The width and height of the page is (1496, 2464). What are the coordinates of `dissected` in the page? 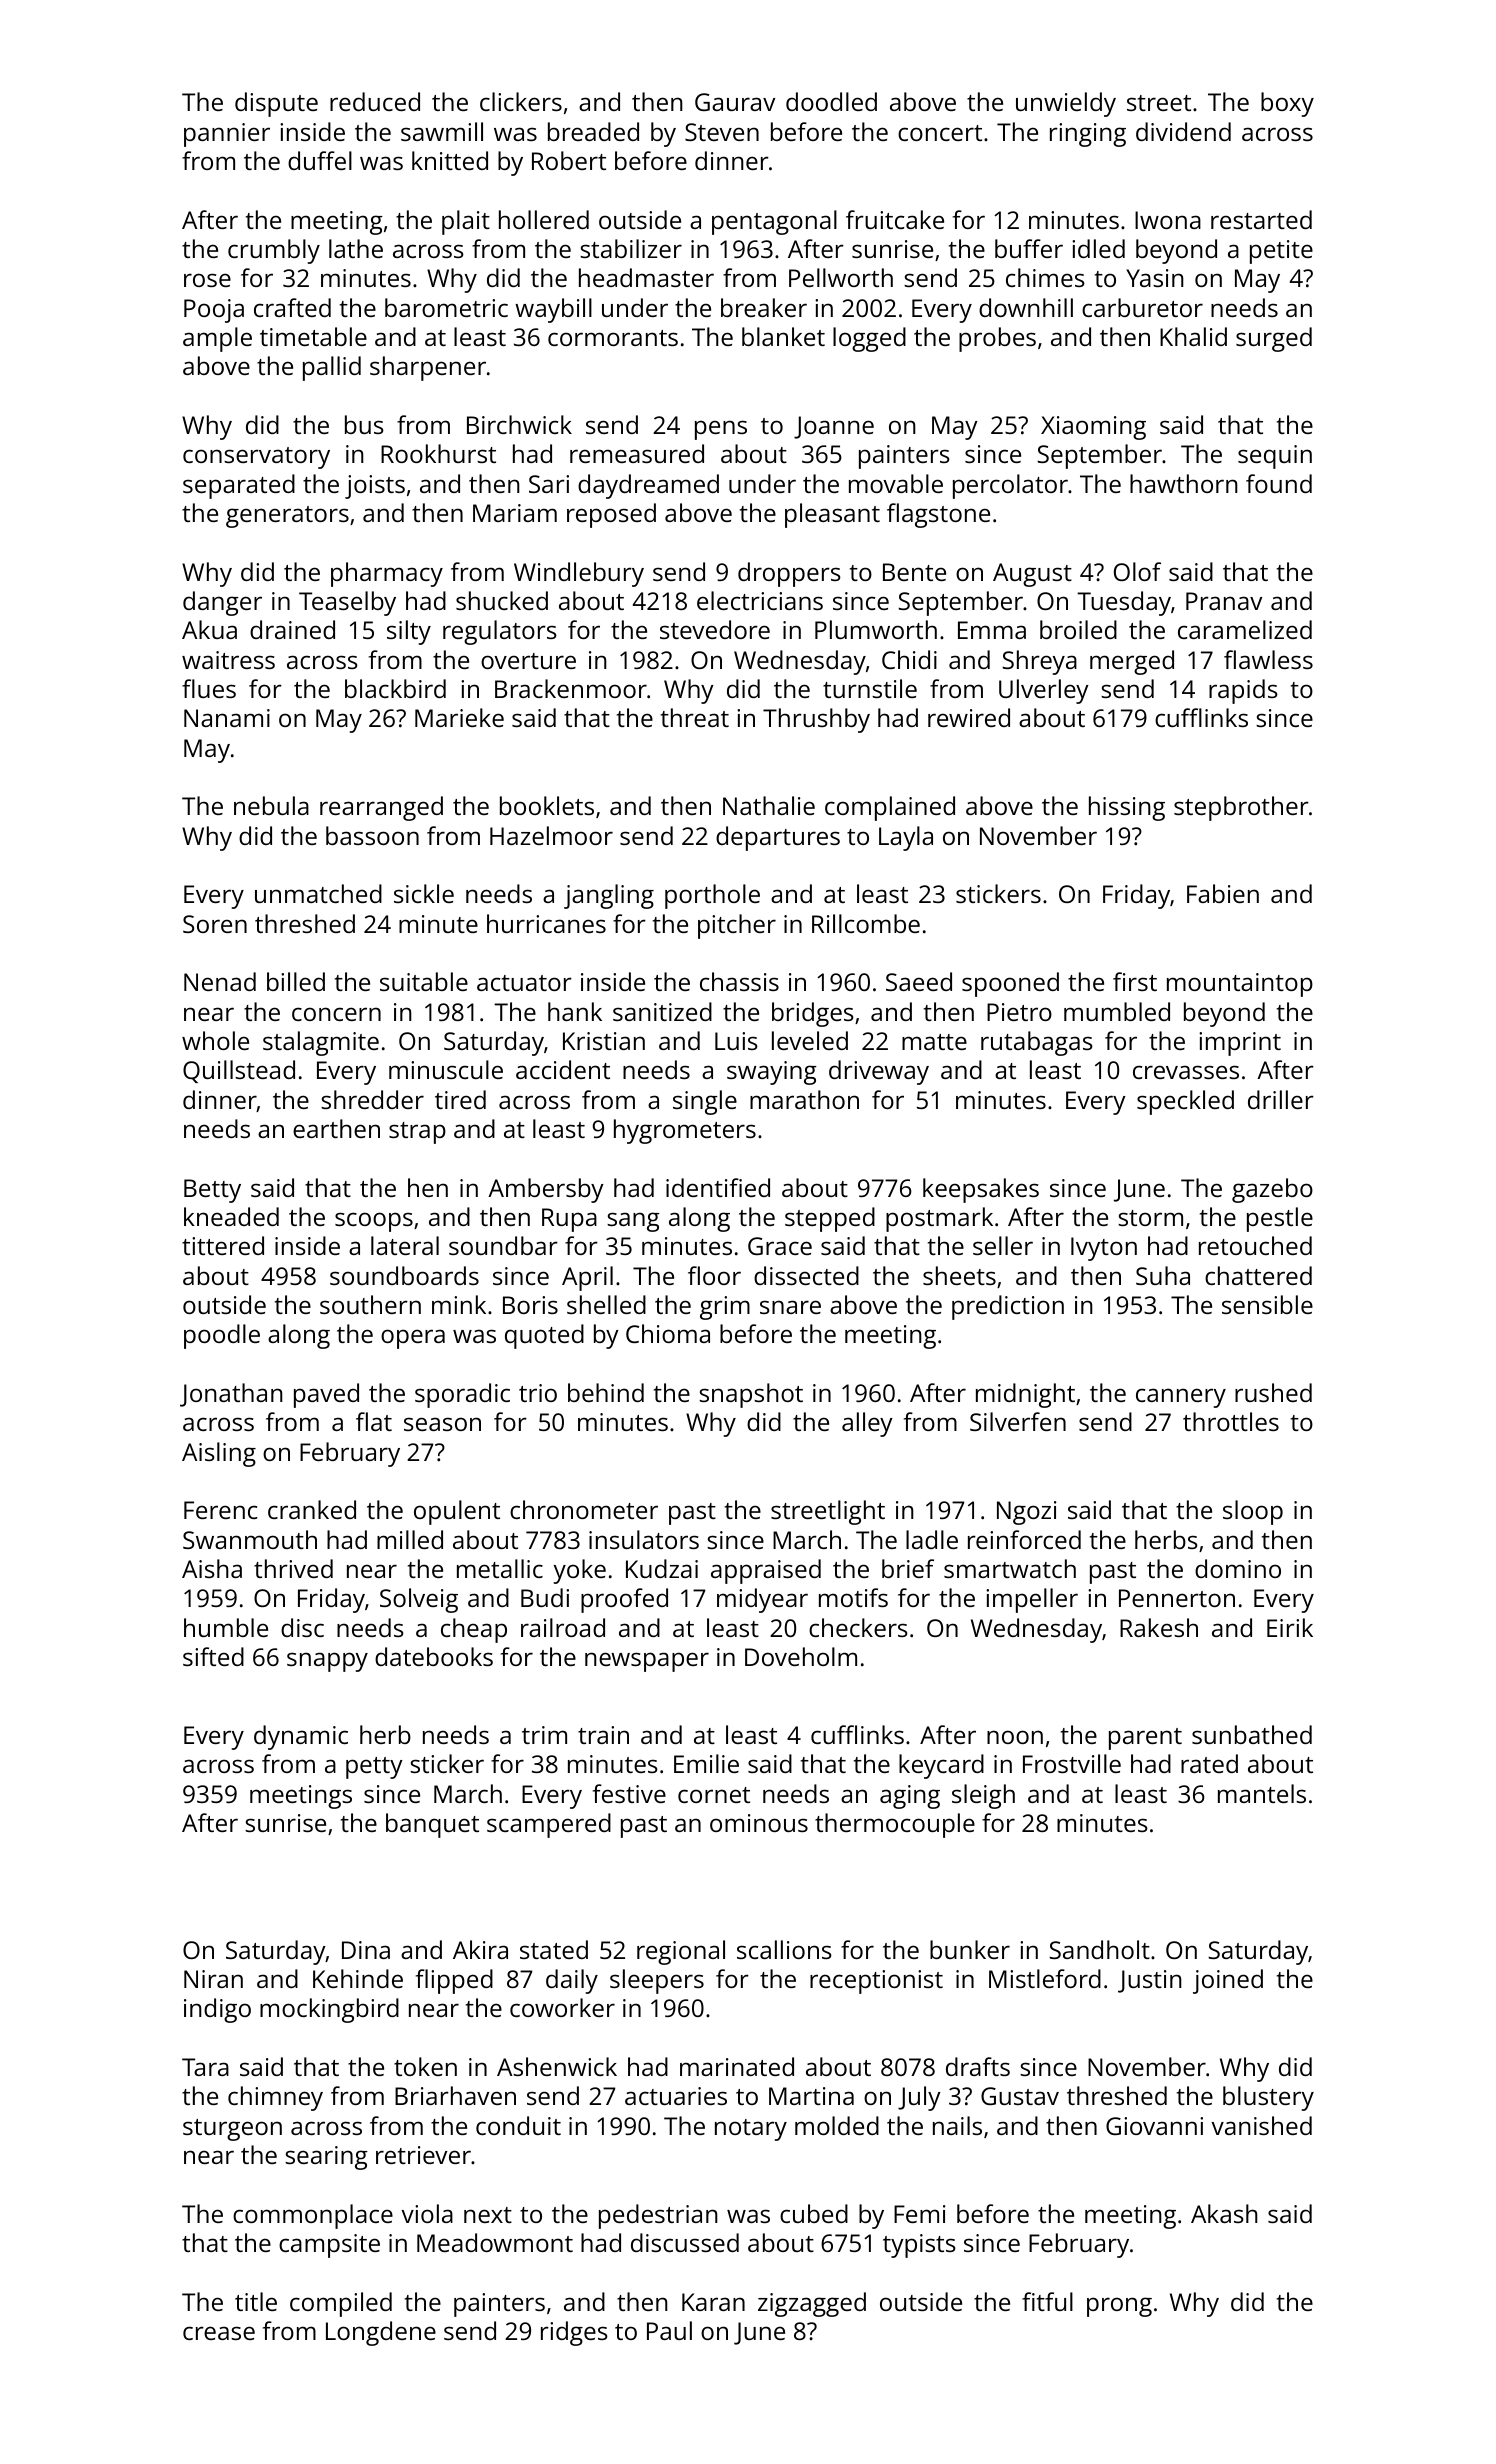 It's located at (806, 1275).
